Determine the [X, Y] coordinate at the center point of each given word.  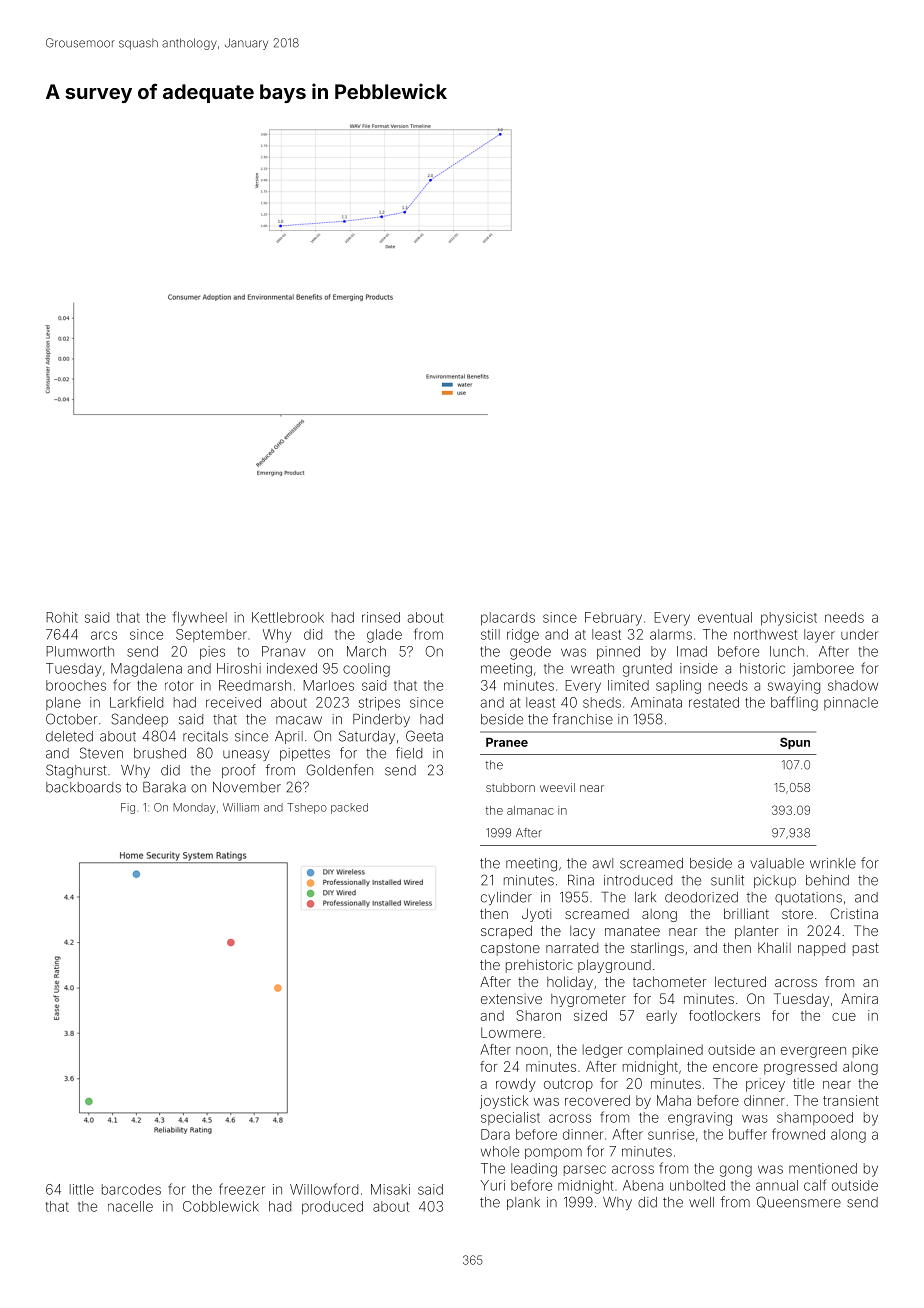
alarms [671, 634]
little [82, 1189]
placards [508, 619]
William [241, 807]
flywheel [200, 618]
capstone [510, 949]
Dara [495, 1134]
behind [827, 880]
